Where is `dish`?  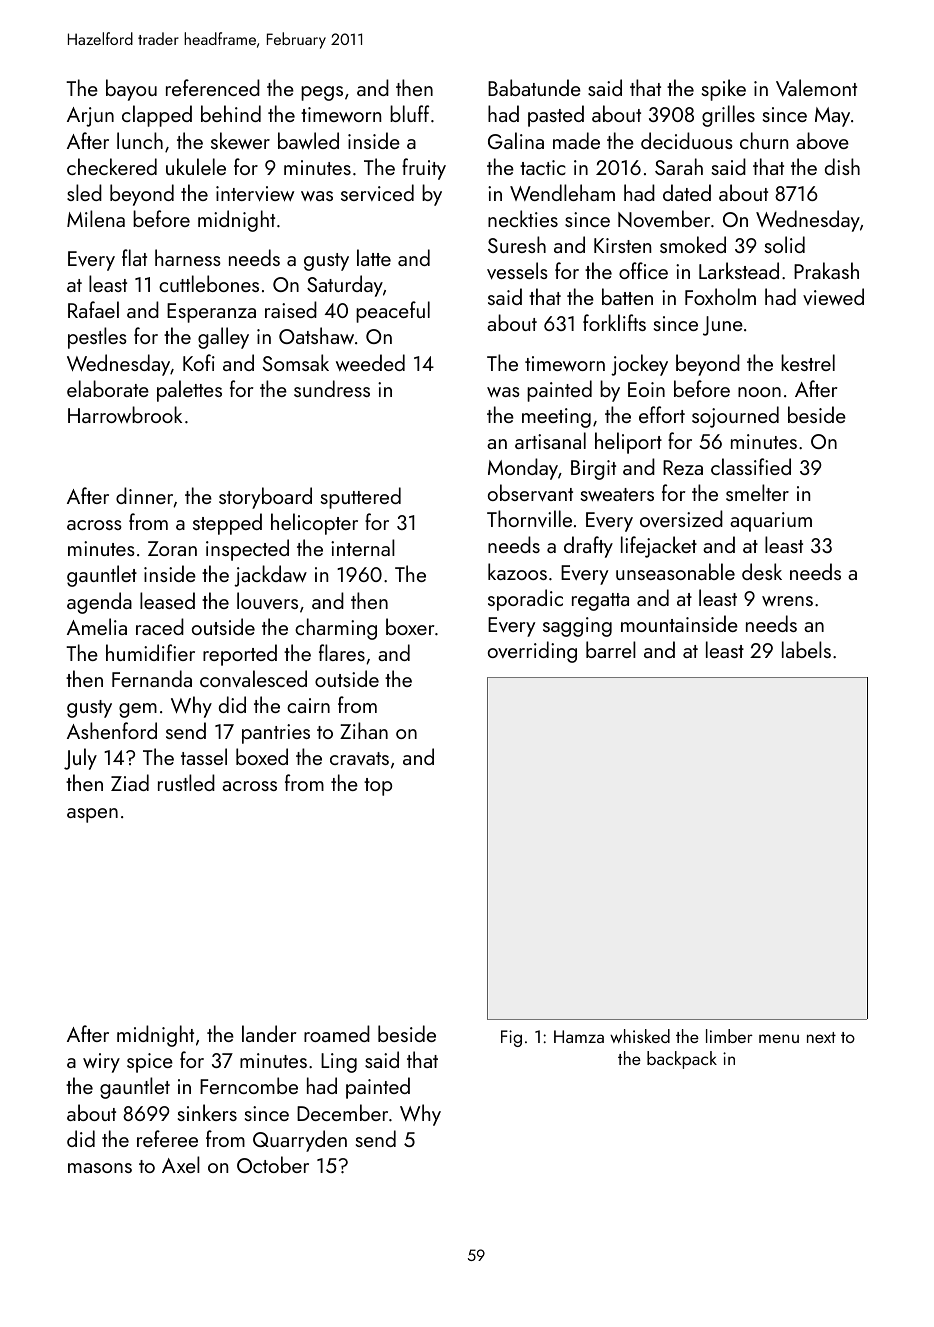
dish is located at coordinates (842, 166).
